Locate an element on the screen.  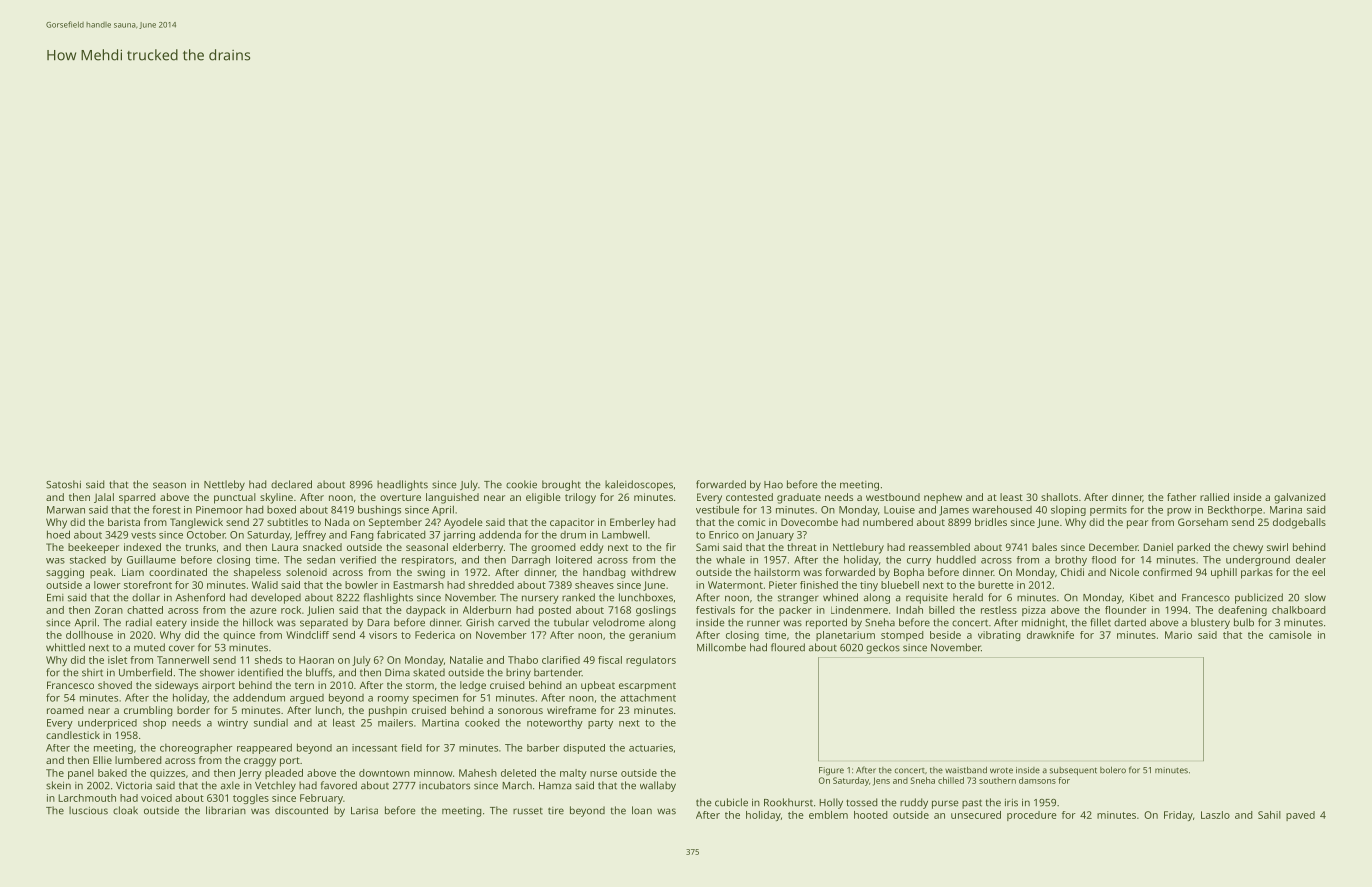
bolero is located at coordinates (1113, 770).
